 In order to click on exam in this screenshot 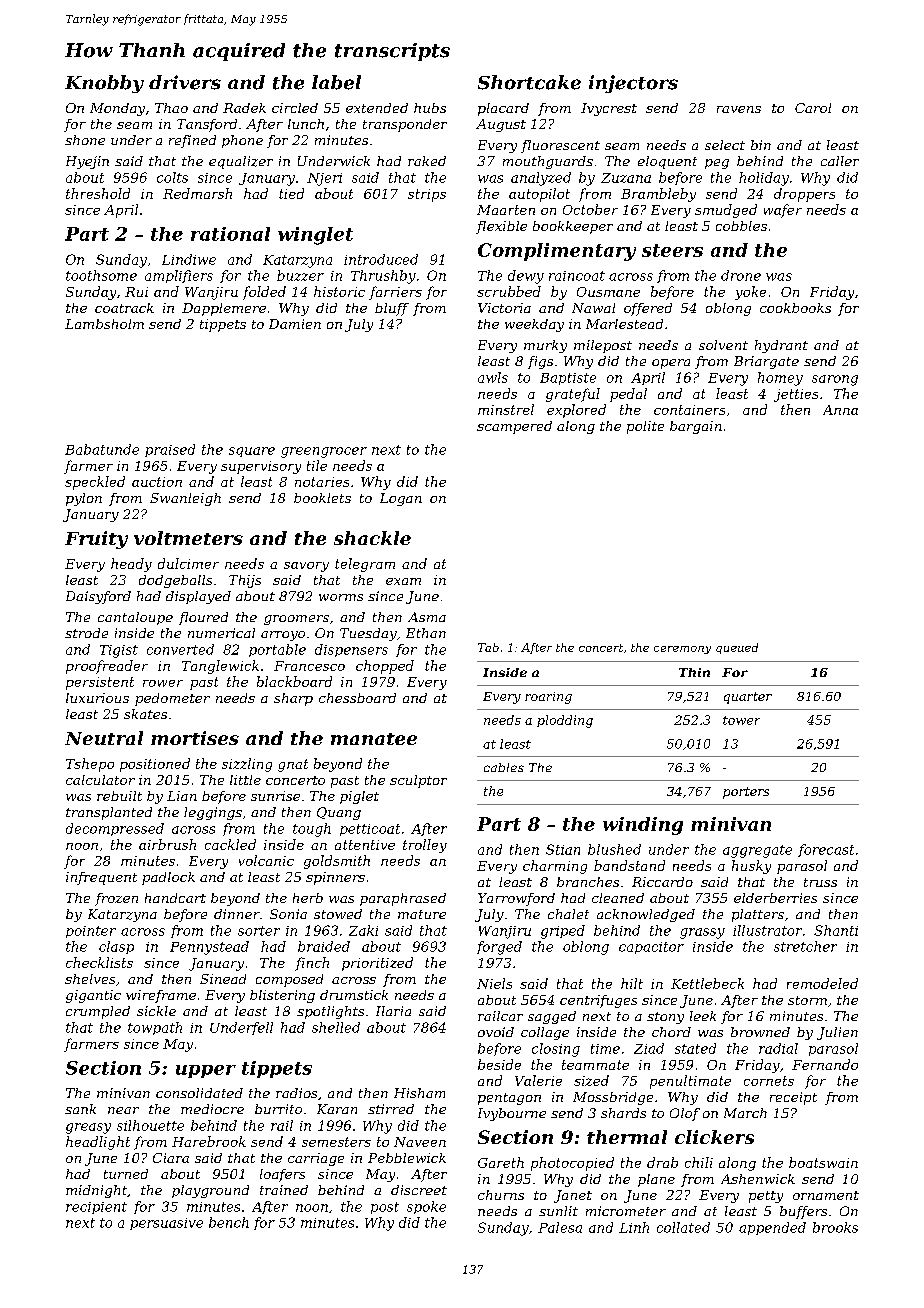, I will do `click(403, 581)`.
